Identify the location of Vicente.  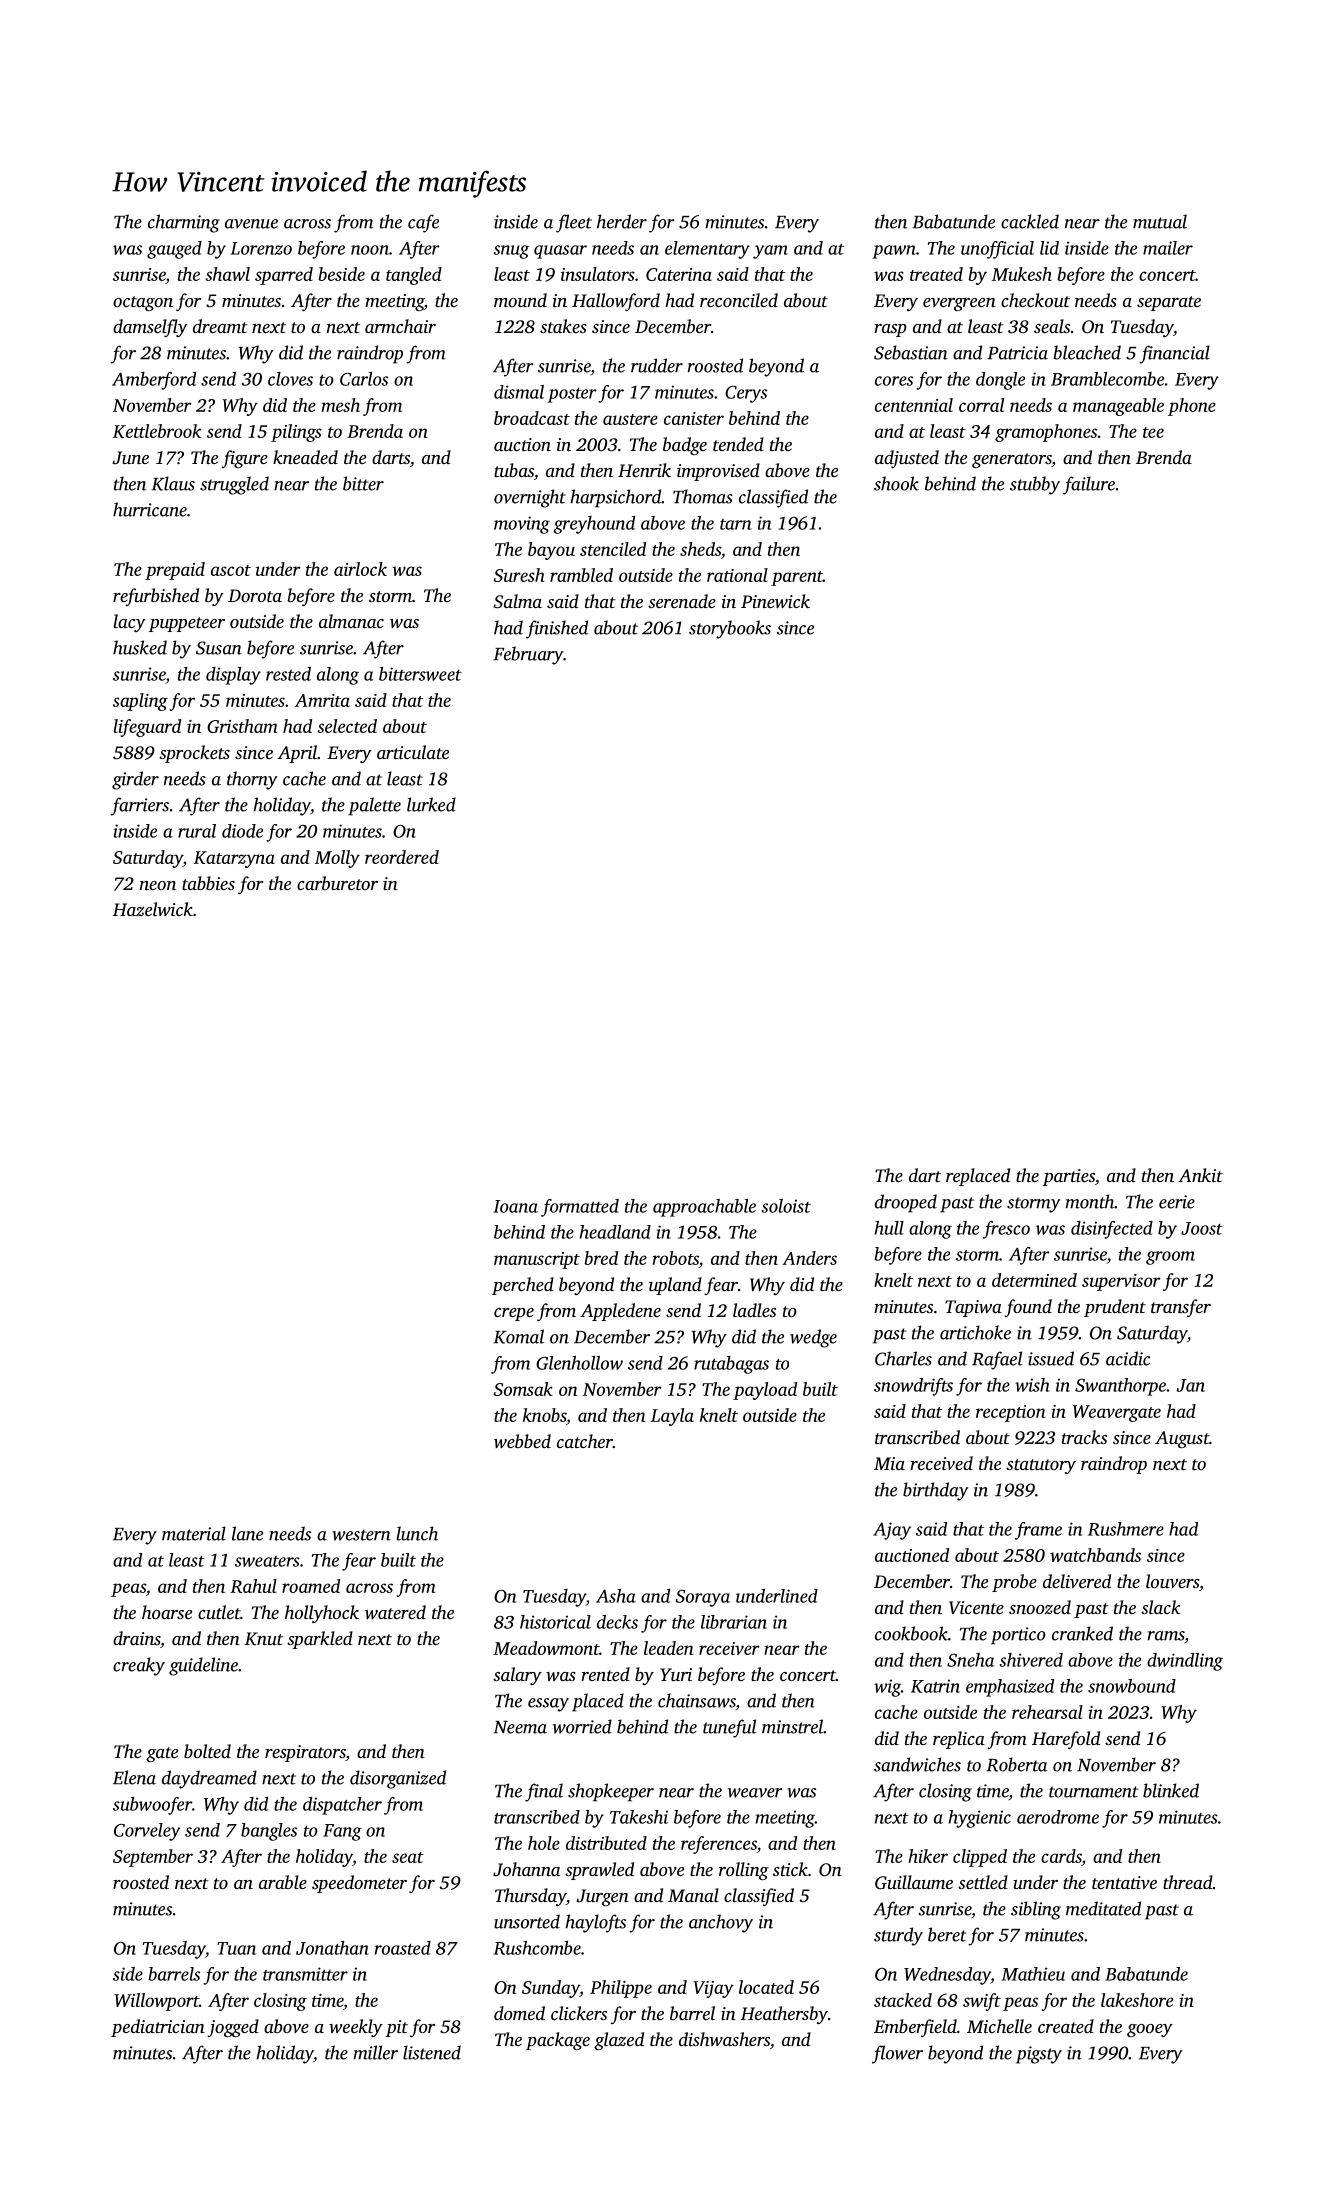
(976, 1608).
